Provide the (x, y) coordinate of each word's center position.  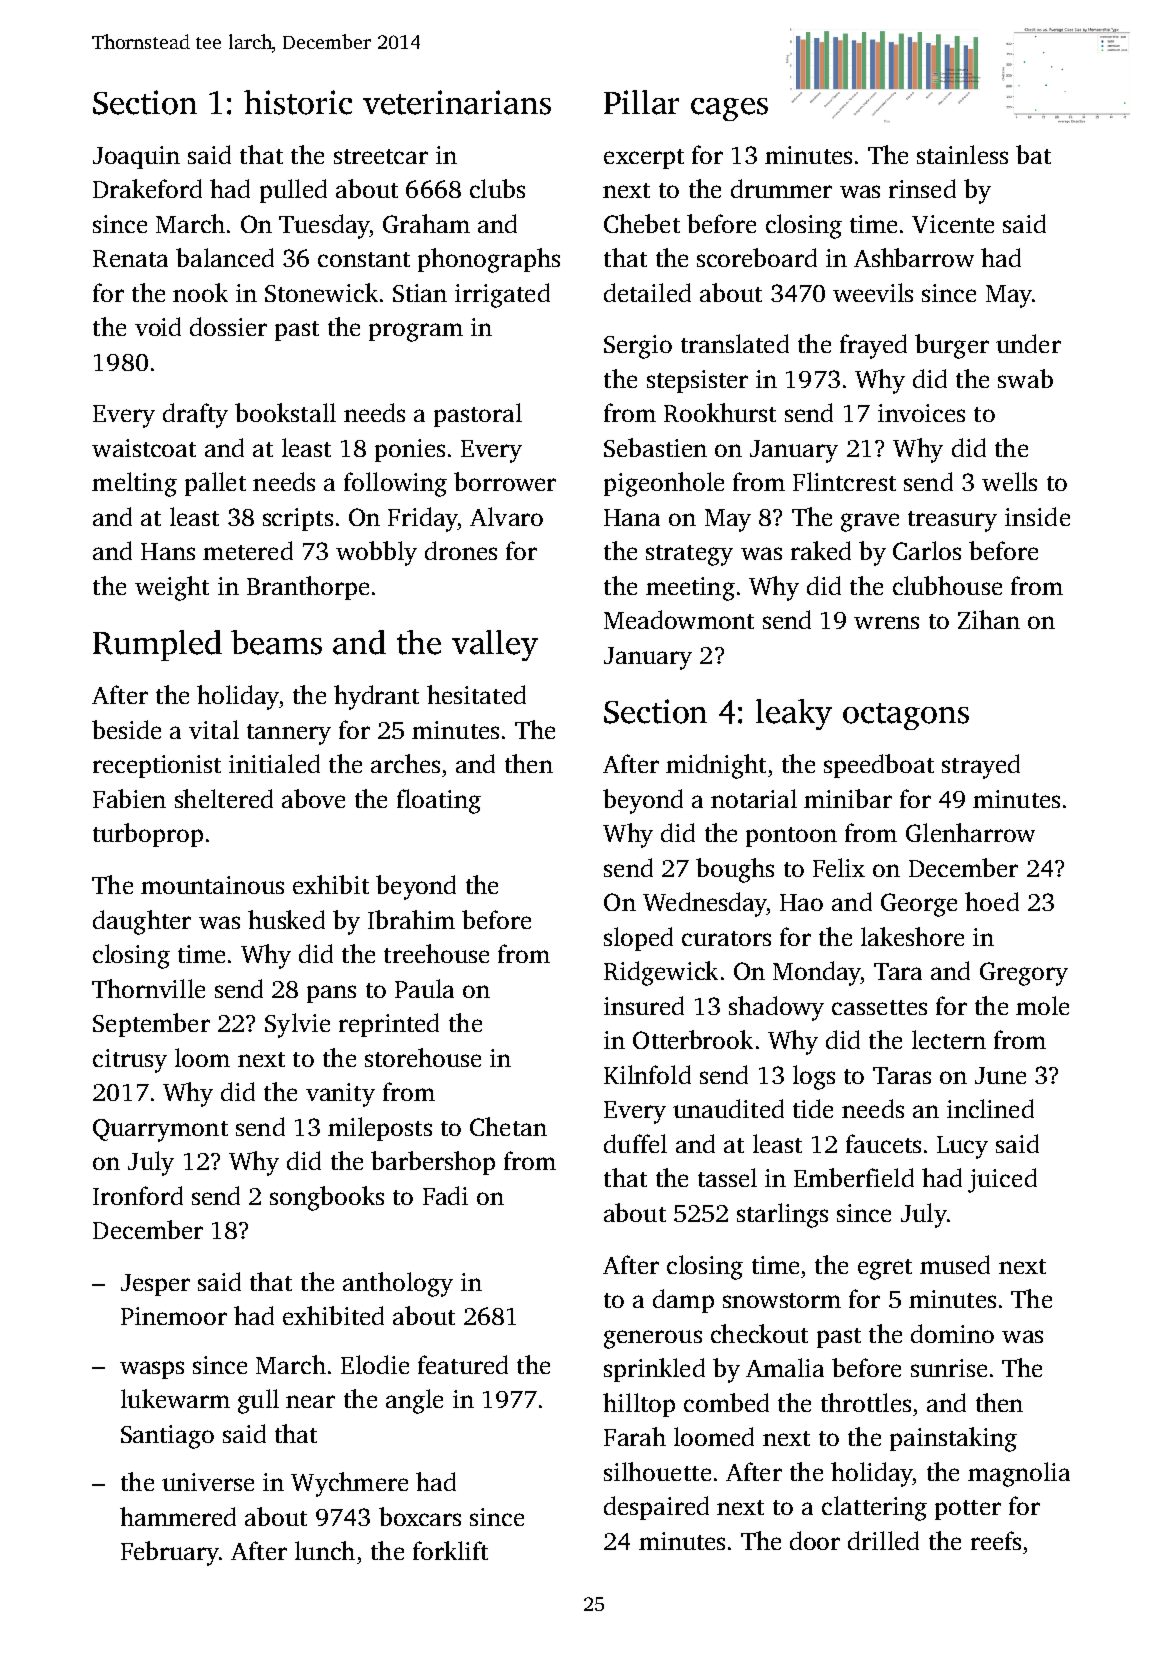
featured (463, 1364)
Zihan (989, 619)
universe (208, 1482)
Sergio (638, 347)
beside (126, 729)
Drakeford (147, 188)
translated (735, 343)
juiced (1002, 1180)
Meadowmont (679, 619)
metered (248, 550)
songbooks (327, 1198)
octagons (906, 716)
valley (495, 645)
